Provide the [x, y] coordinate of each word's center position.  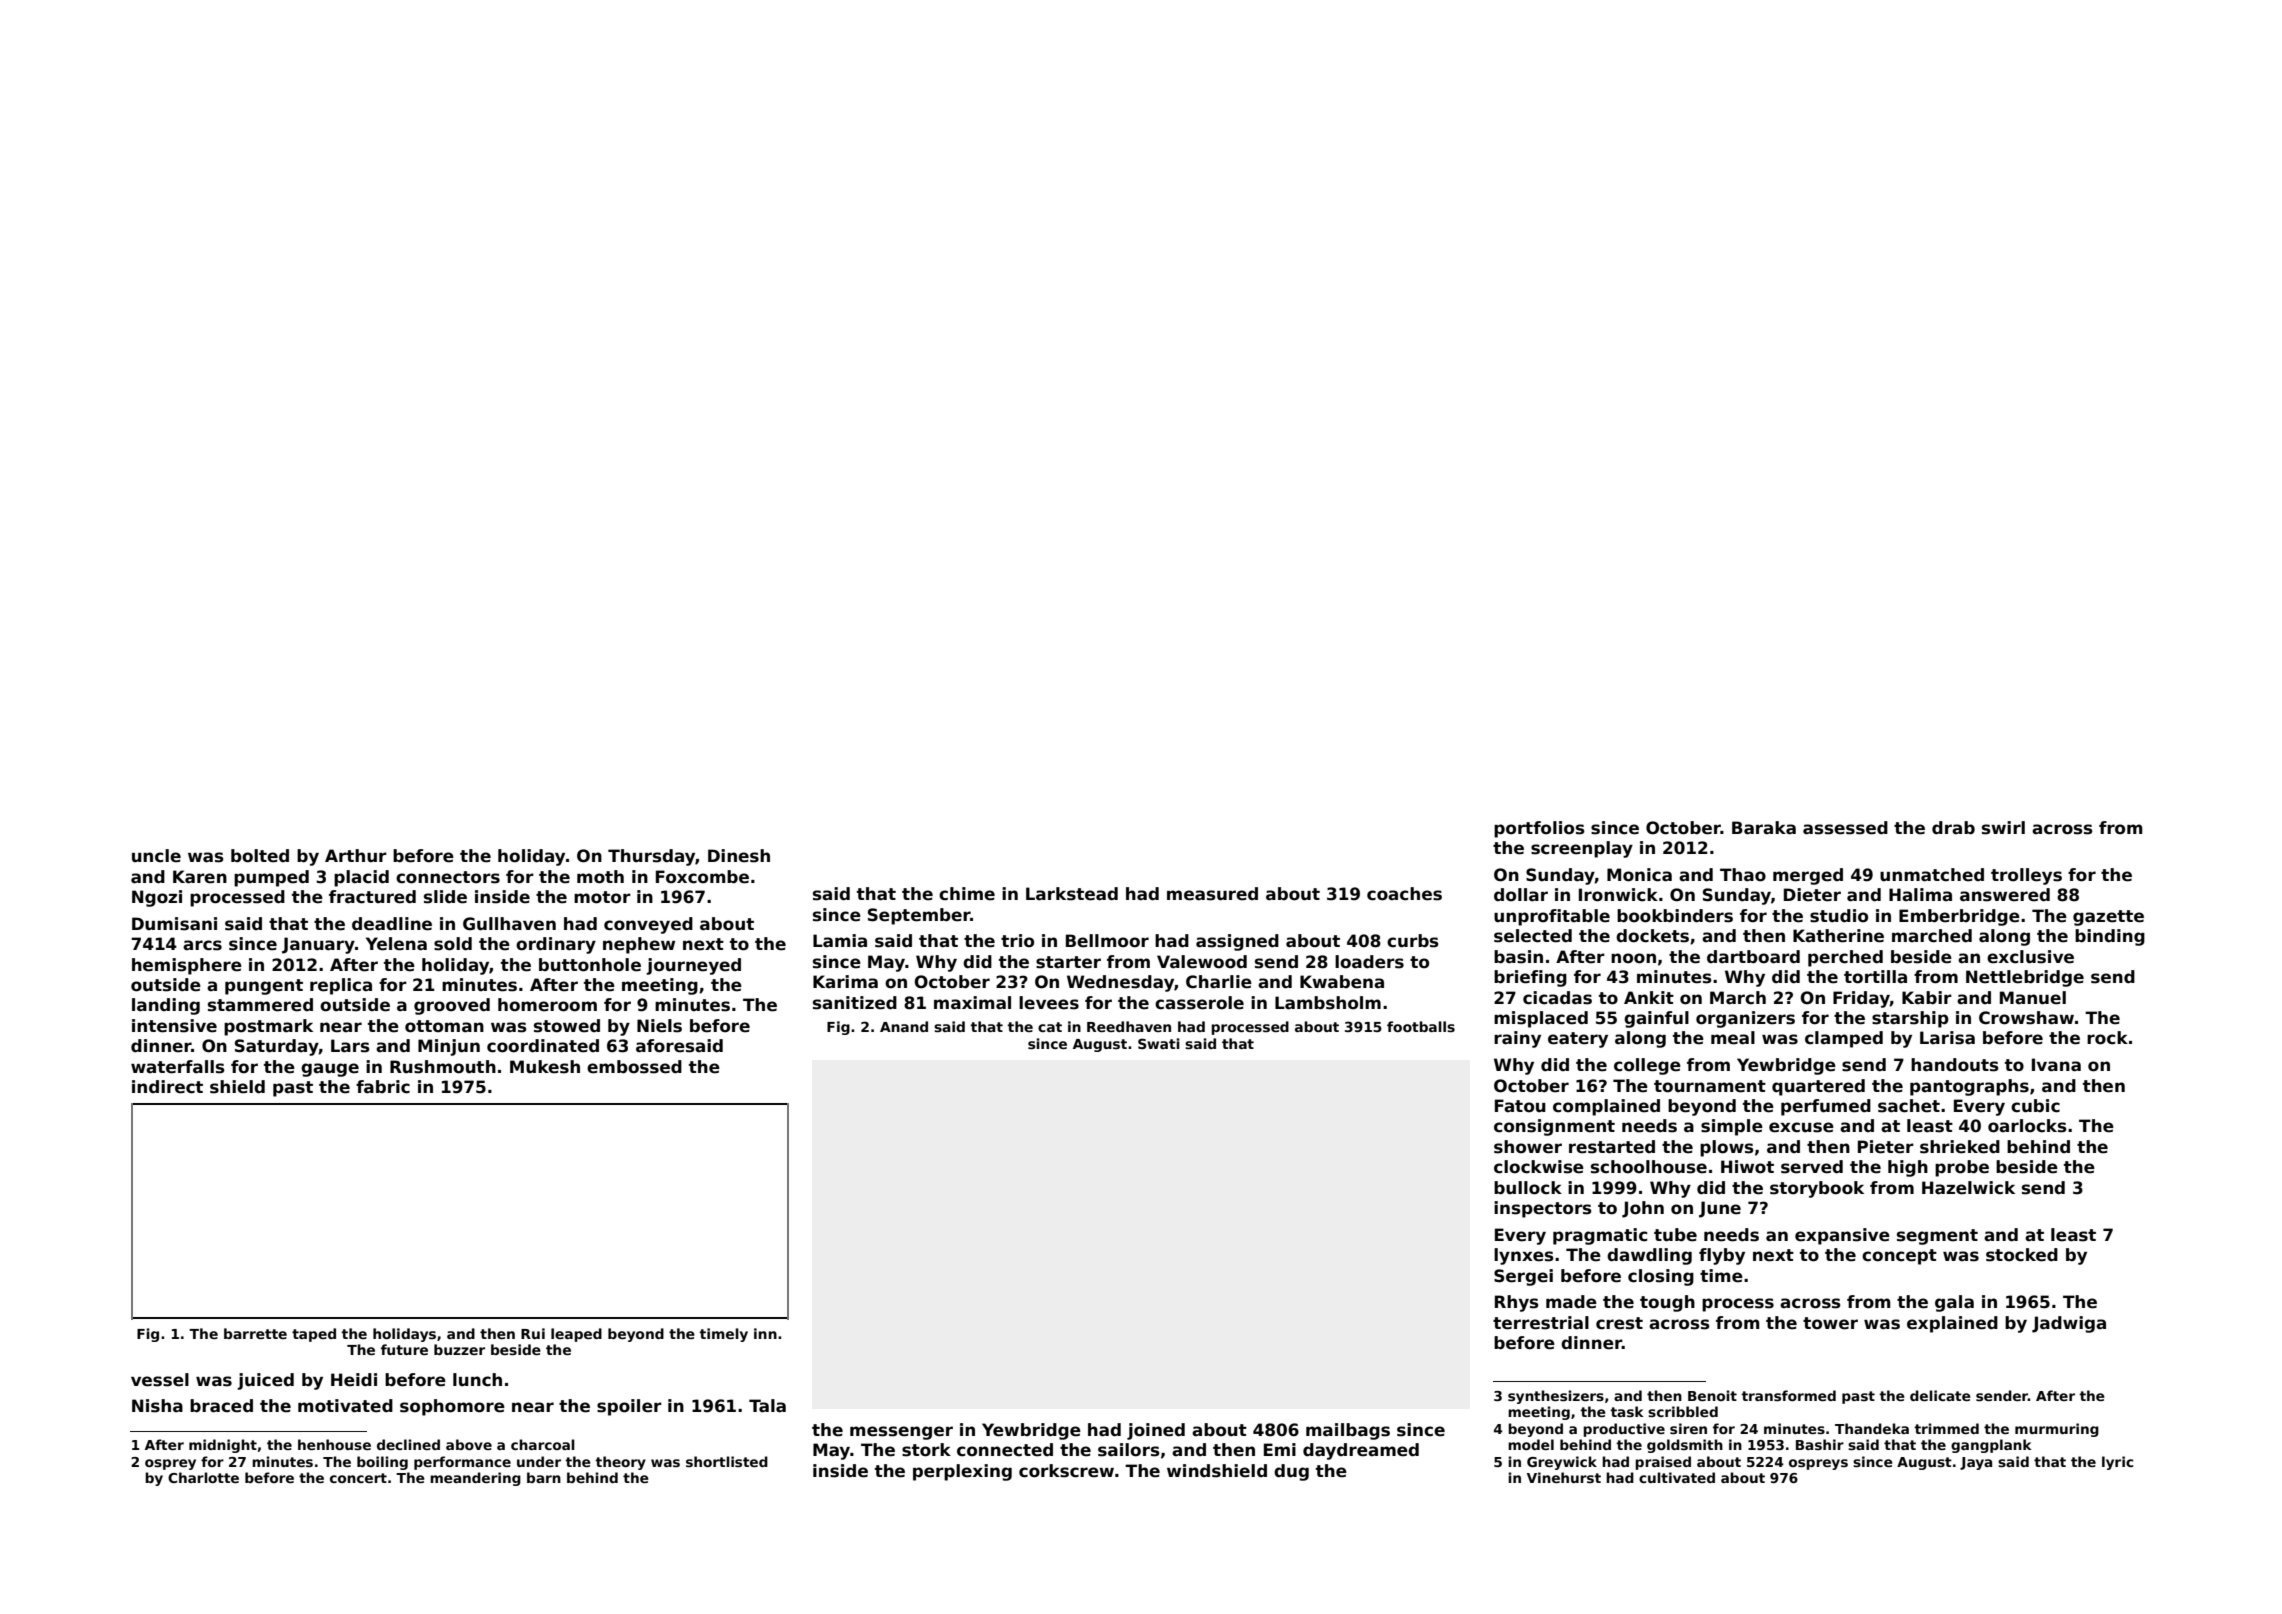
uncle [156, 856]
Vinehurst [1564, 1477]
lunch [477, 1380]
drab [1953, 828]
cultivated [1677, 1477]
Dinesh [739, 856]
